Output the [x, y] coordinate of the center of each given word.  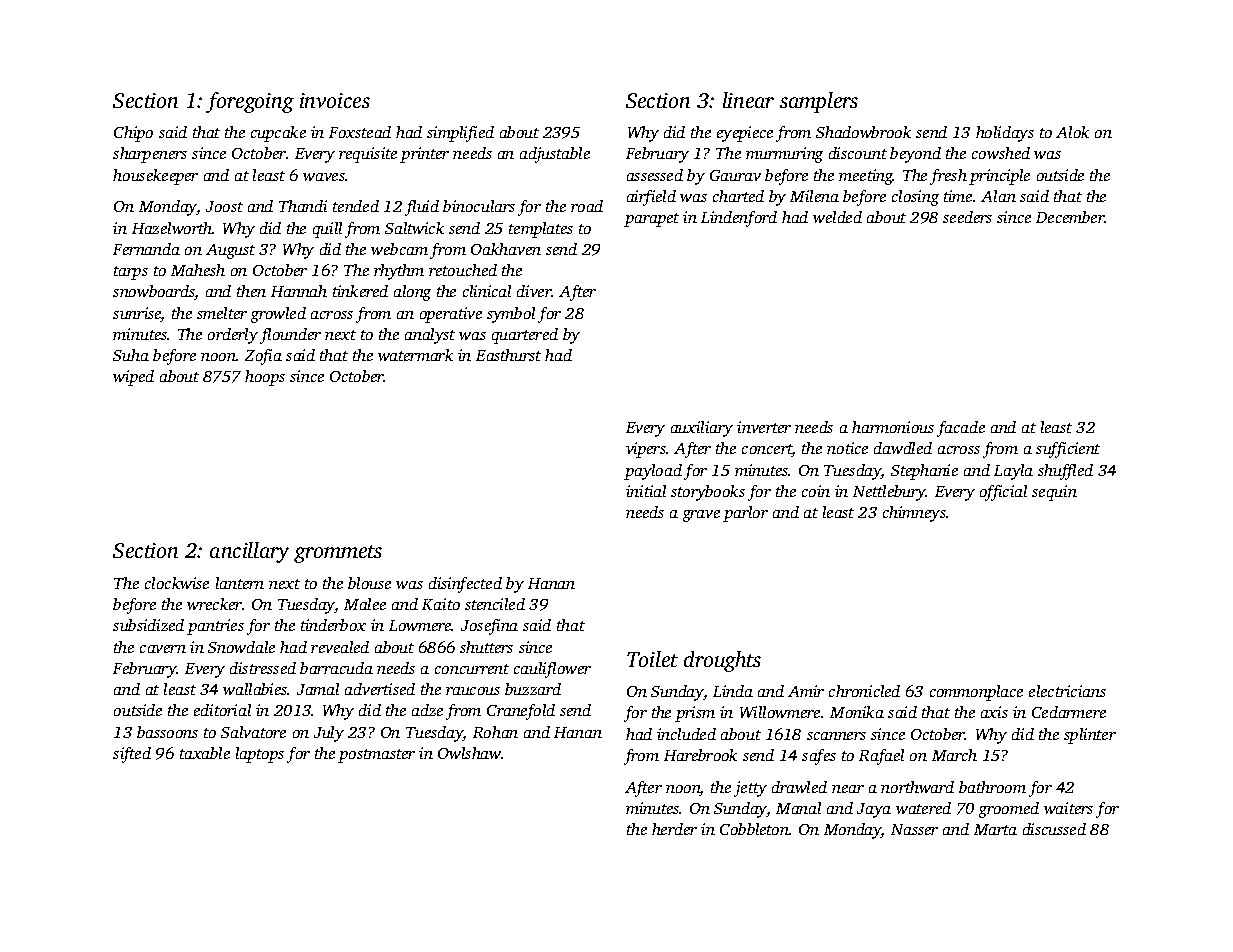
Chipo [133, 134]
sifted [132, 755]
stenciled [495, 604]
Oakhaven [506, 249]
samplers [819, 102]
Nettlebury [889, 493]
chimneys [914, 514]
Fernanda [146, 249]
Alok [1072, 132]
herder [674, 829]
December [1070, 217]
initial [646, 491]
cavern [163, 649]
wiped [133, 378]
